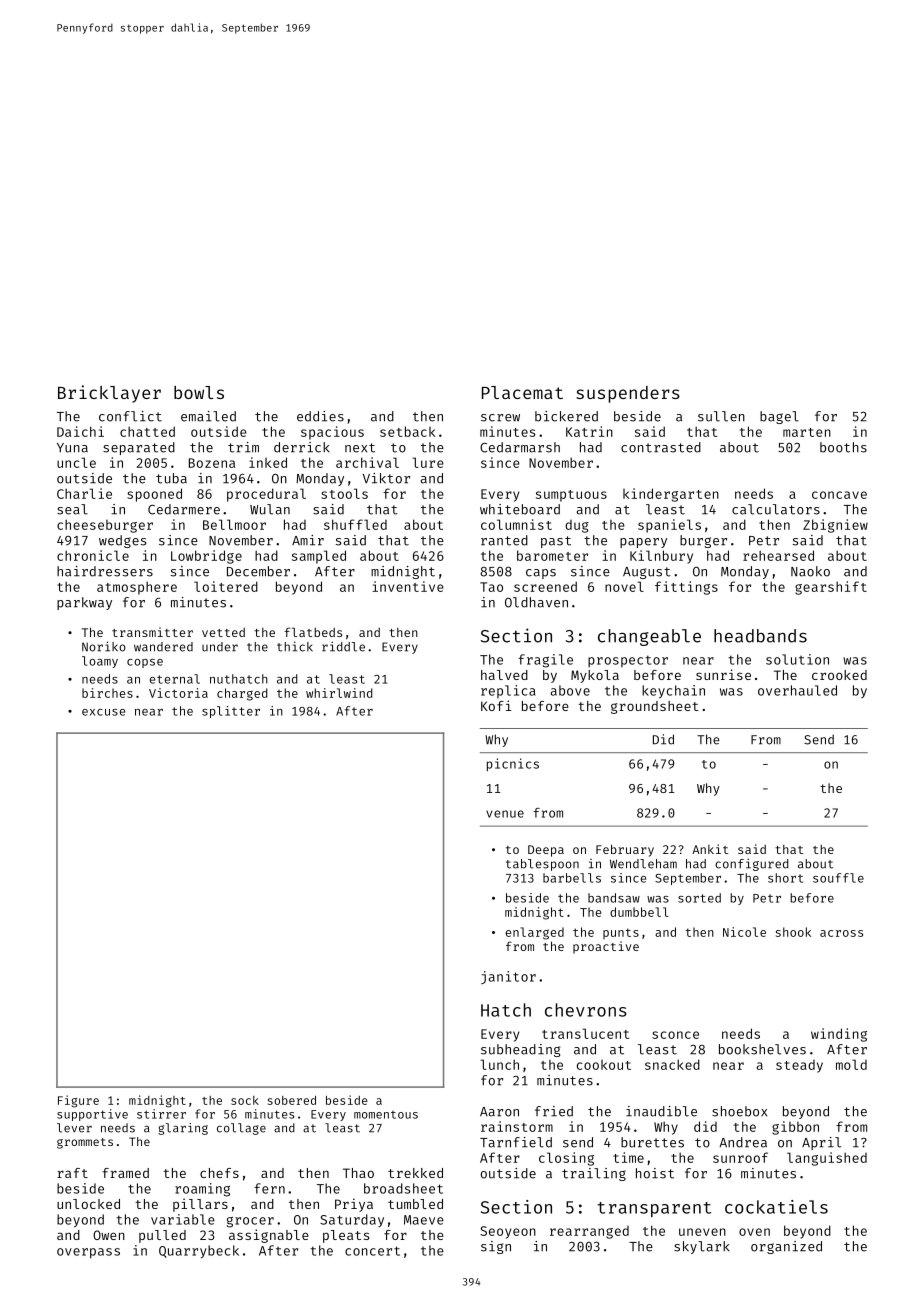 The image size is (924, 1308). Describe the element at coordinates (88, 1204) in the screenshot. I see `unlocked` at that location.
